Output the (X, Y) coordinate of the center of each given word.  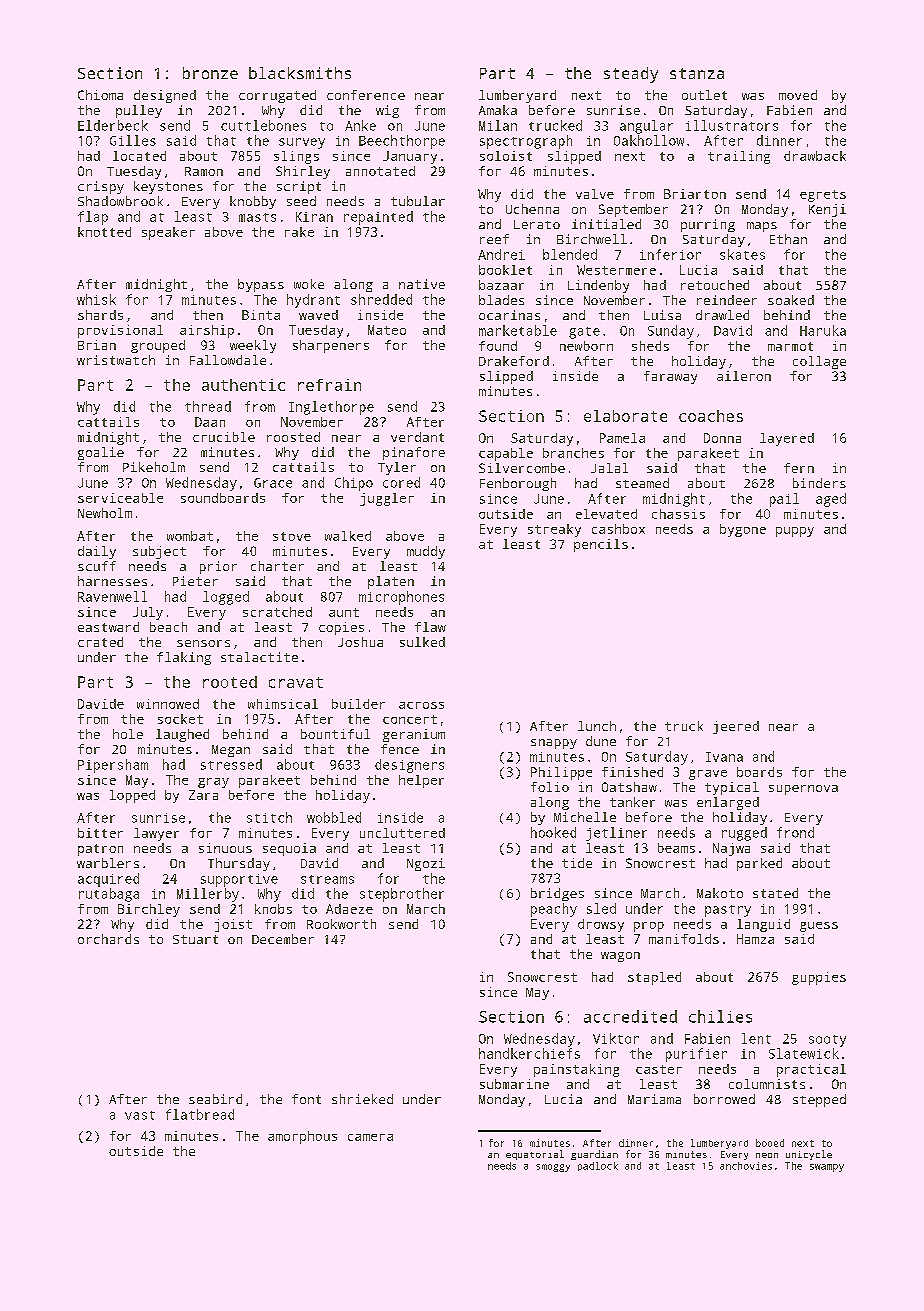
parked (759, 864)
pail (784, 500)
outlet (704, 95)
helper (421, 781)
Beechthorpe (402, 142)
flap (93, 218)
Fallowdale (228, 360)
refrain (329, 385)
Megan (231, 751)
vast (140, 1115)
